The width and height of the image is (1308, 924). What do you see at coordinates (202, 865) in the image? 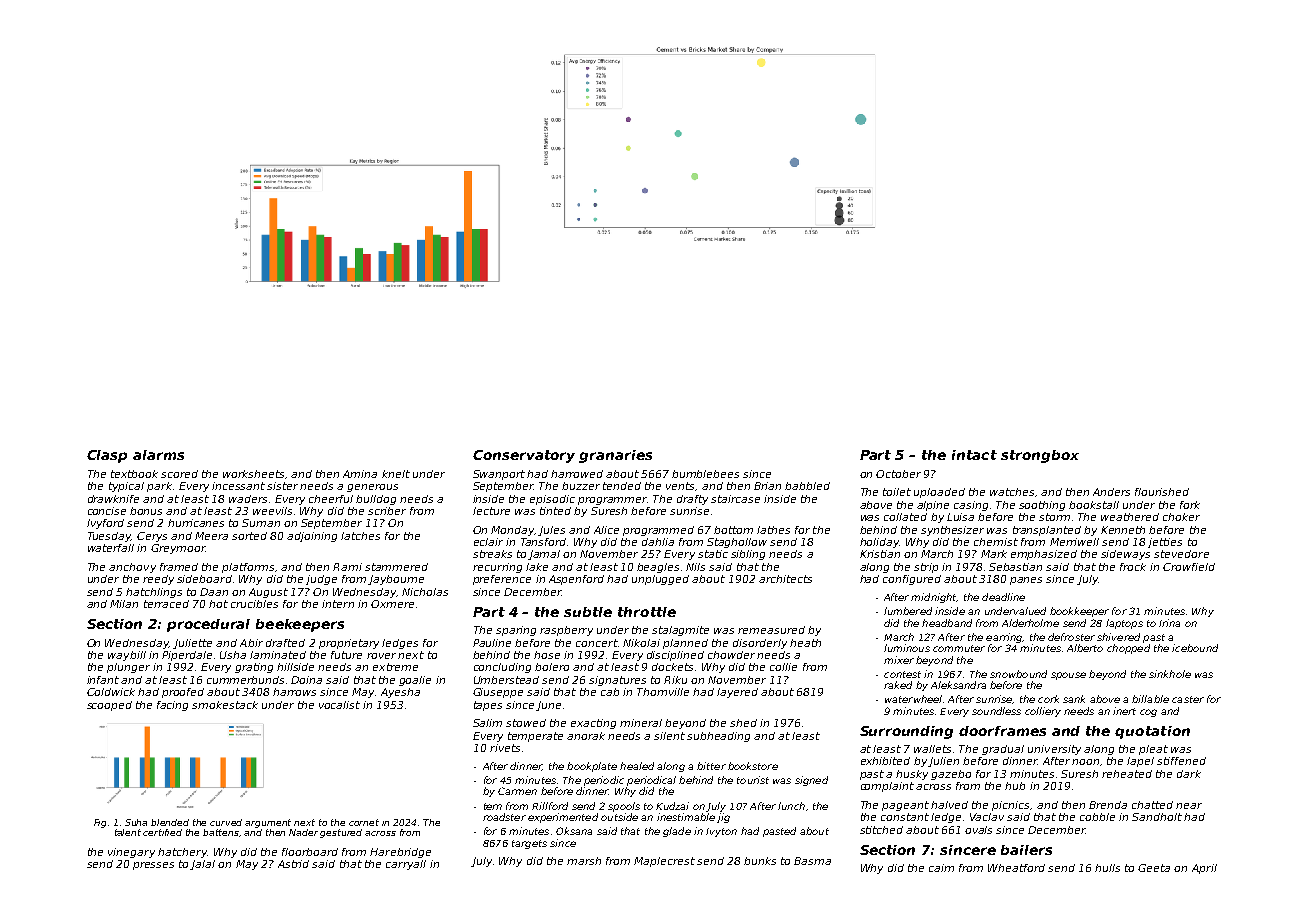
I see `Jalal` at bounding box center [202, 865].
